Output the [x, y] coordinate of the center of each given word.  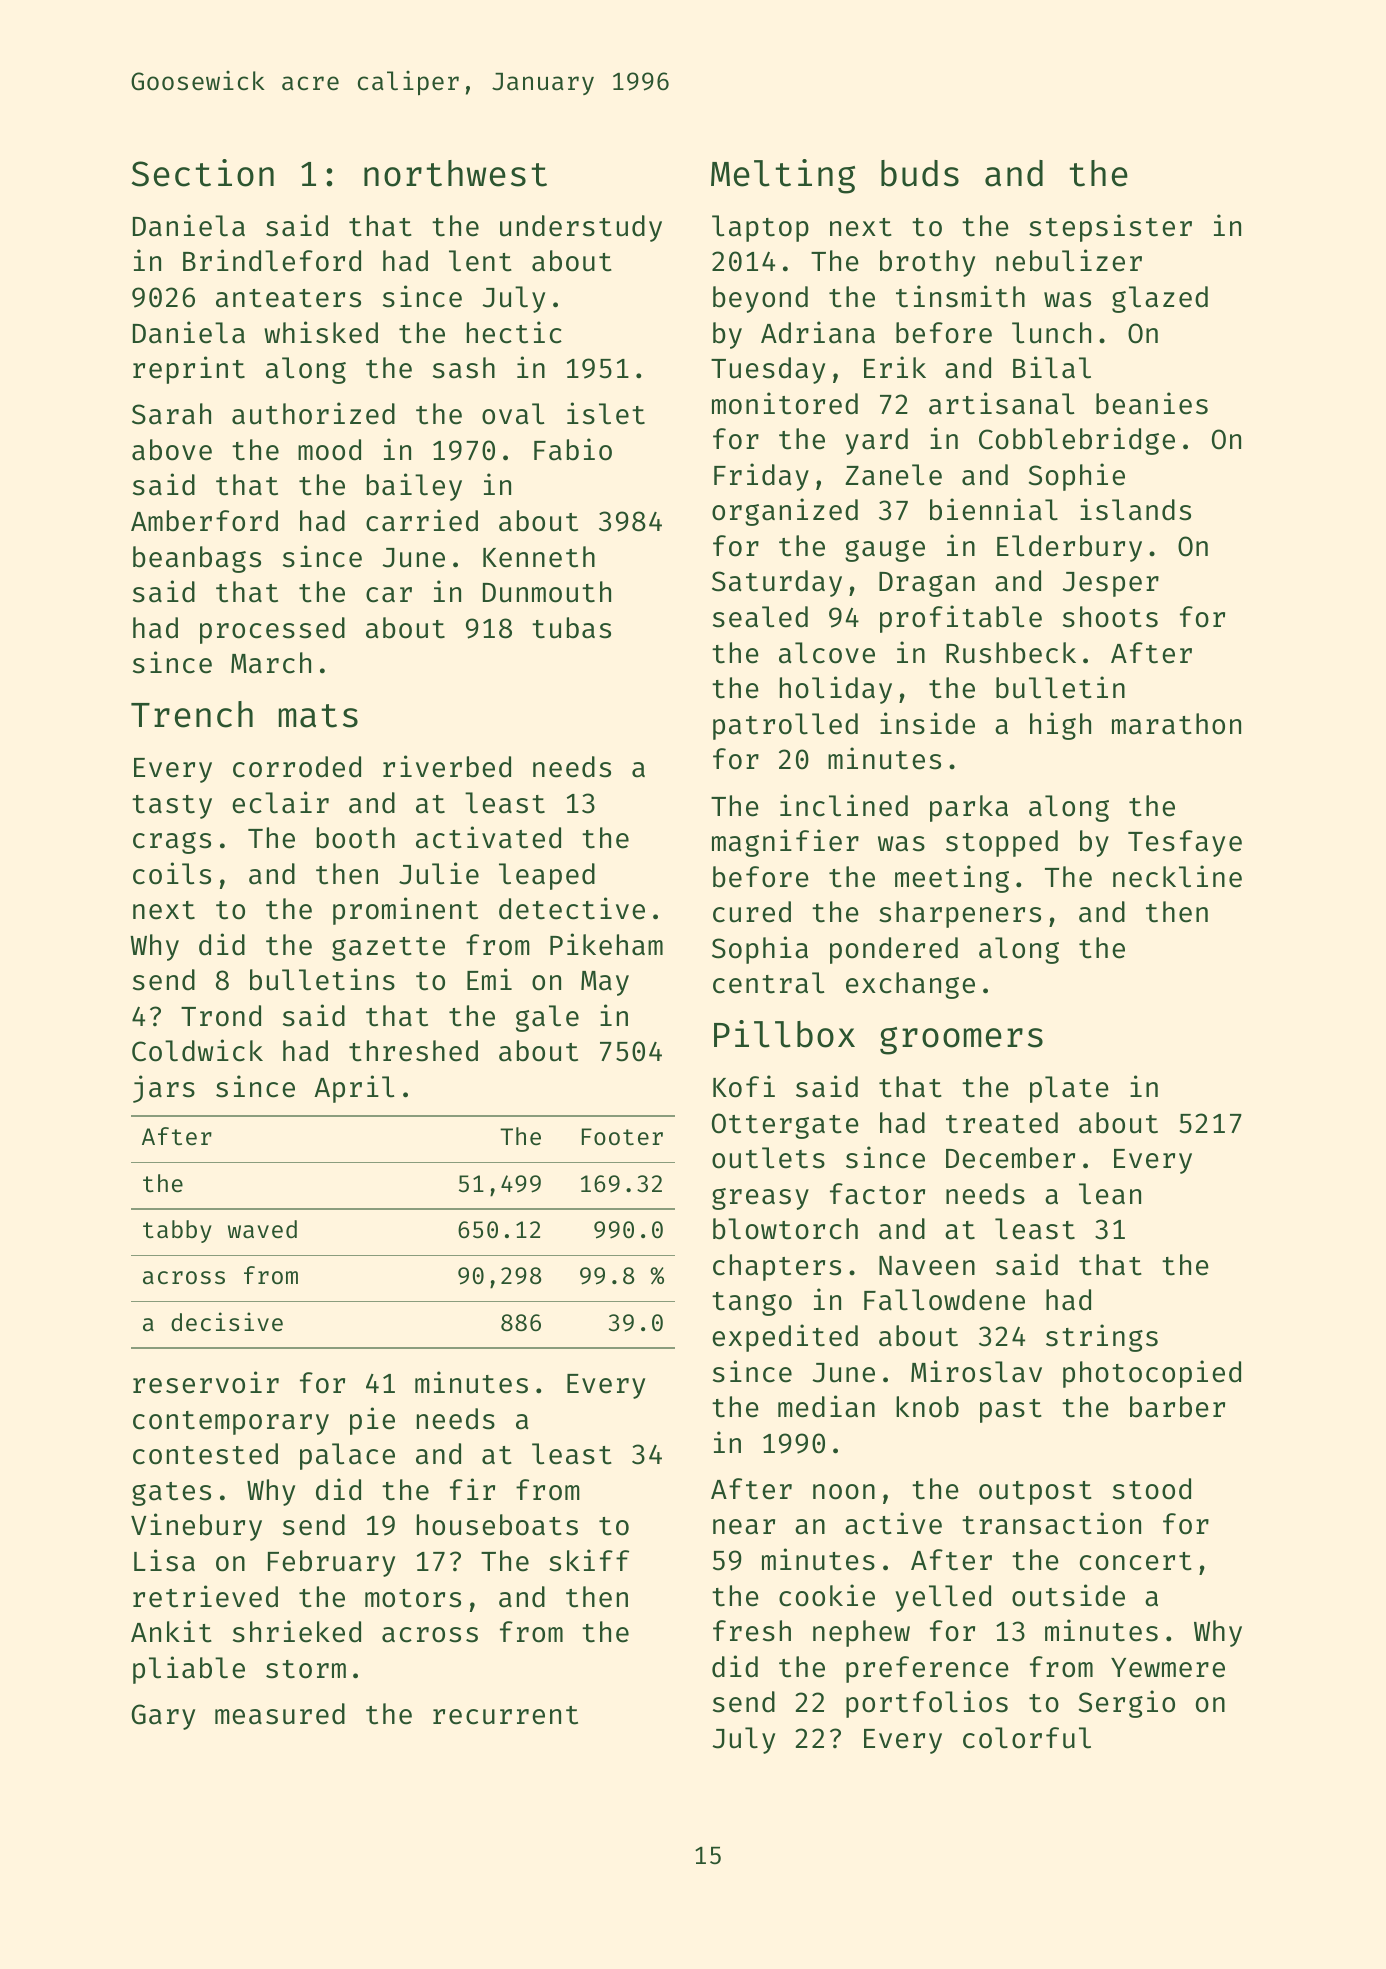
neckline [1177, 876]
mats [318, 716]
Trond [221, 1016]
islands [1135, 509]
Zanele [893, 475]
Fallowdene [944, 1300]
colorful [1027, 1738]
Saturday [777, 583]
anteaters [288, 298]
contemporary [231, 1423]
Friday [761, 477]
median [826, 1406]
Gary [163, 1717]
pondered [894, 950]
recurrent [505, 1715]
